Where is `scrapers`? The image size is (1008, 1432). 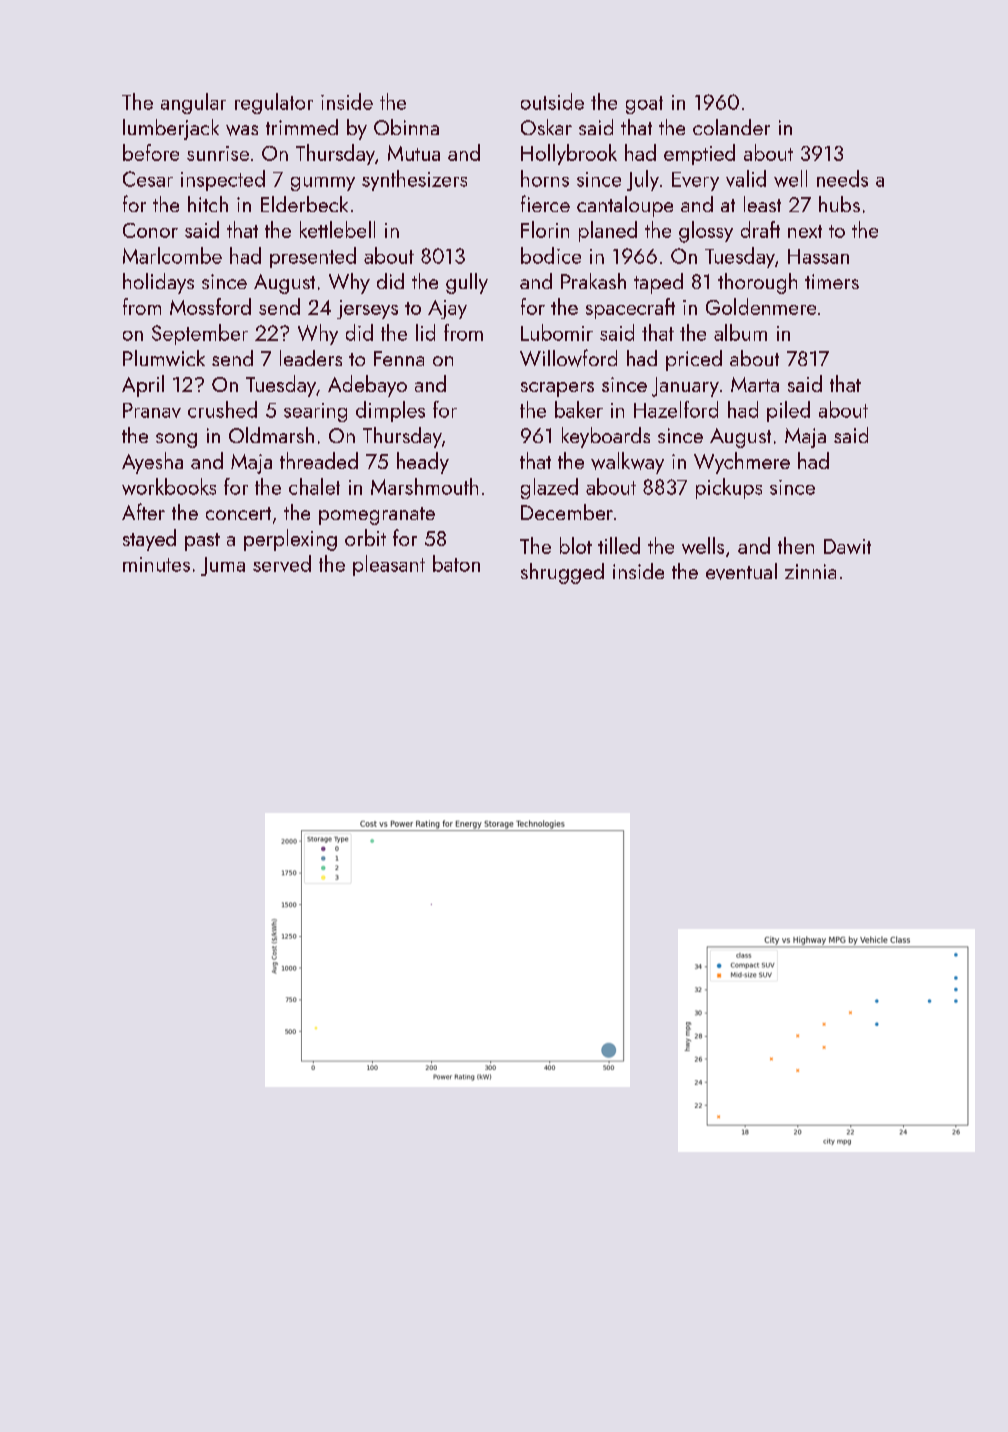
scrapers is located at coordinates (557, 389).
